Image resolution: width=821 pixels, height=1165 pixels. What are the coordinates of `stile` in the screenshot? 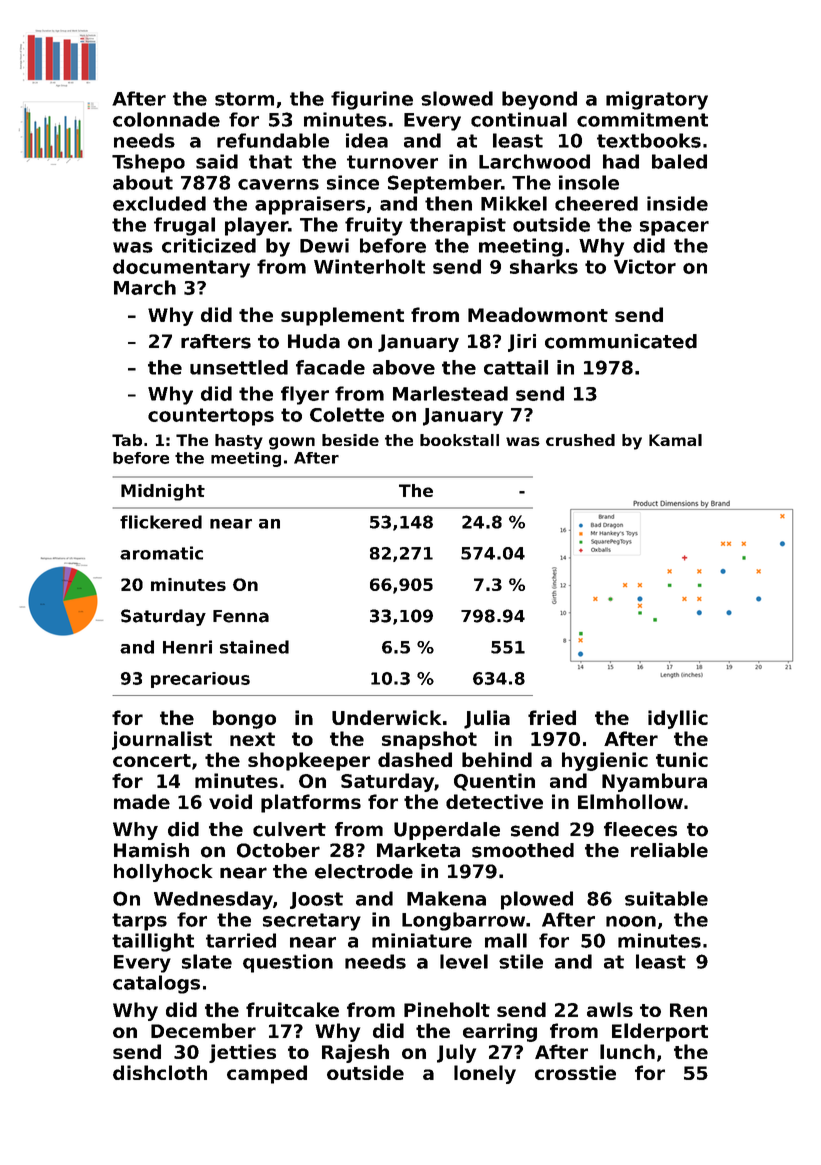 It's located at (521, 961).
